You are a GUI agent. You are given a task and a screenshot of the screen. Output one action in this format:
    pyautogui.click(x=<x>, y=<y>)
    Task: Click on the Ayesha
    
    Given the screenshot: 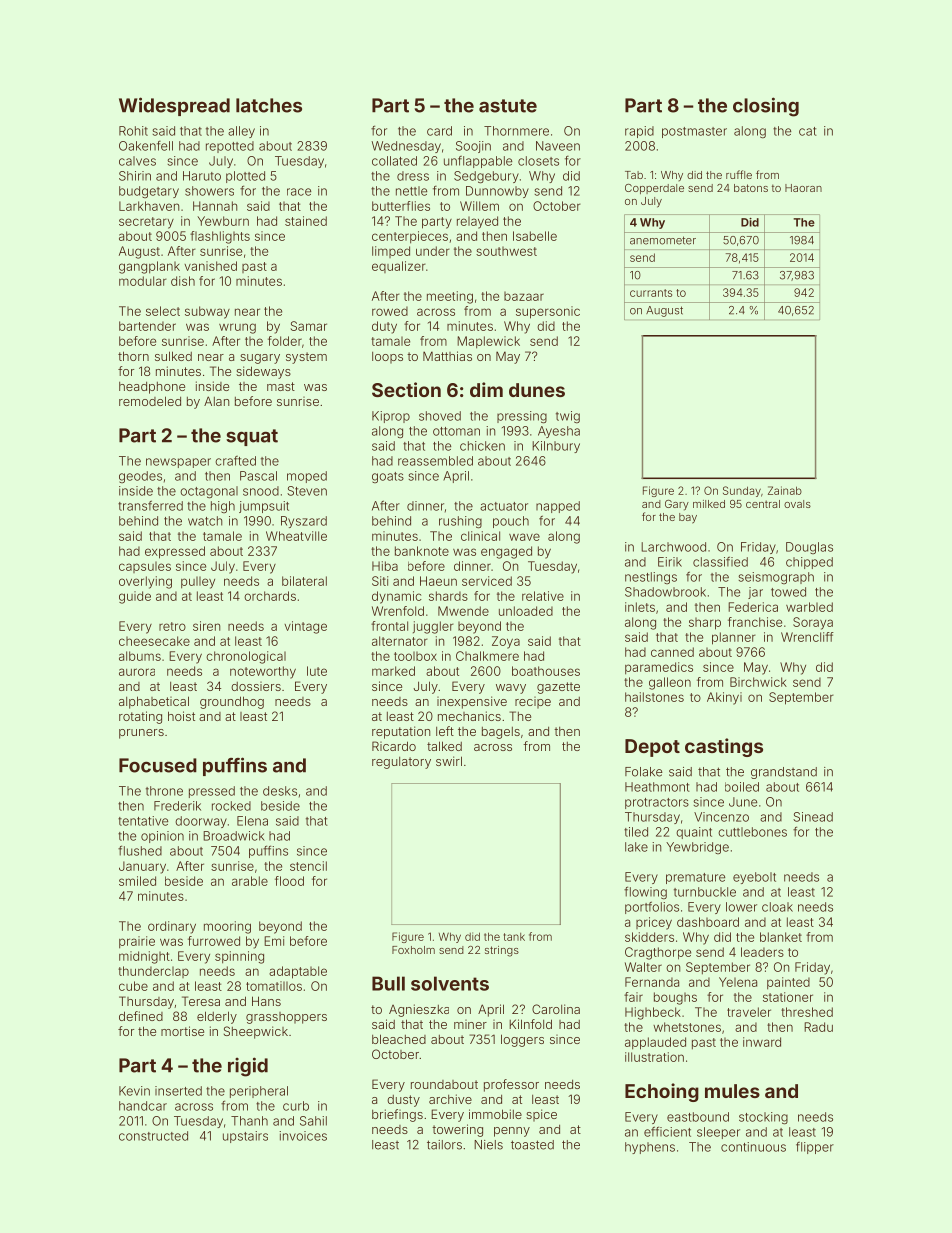 What is the action you would take?
    pyautogui.click(x=559, y=432)
